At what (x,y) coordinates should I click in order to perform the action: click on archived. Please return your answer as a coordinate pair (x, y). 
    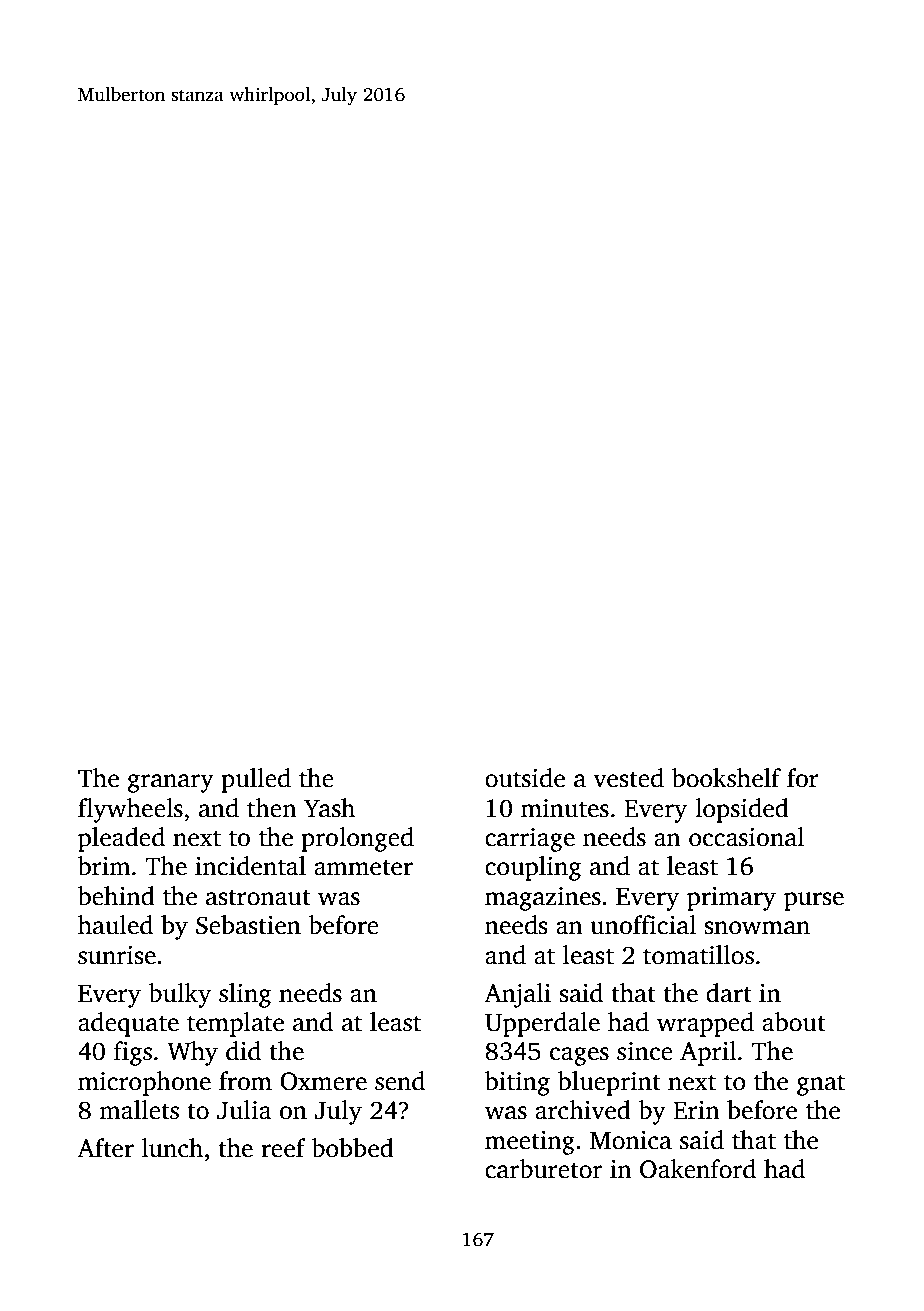
    Looking at the image, I should click on (583, 1110).
